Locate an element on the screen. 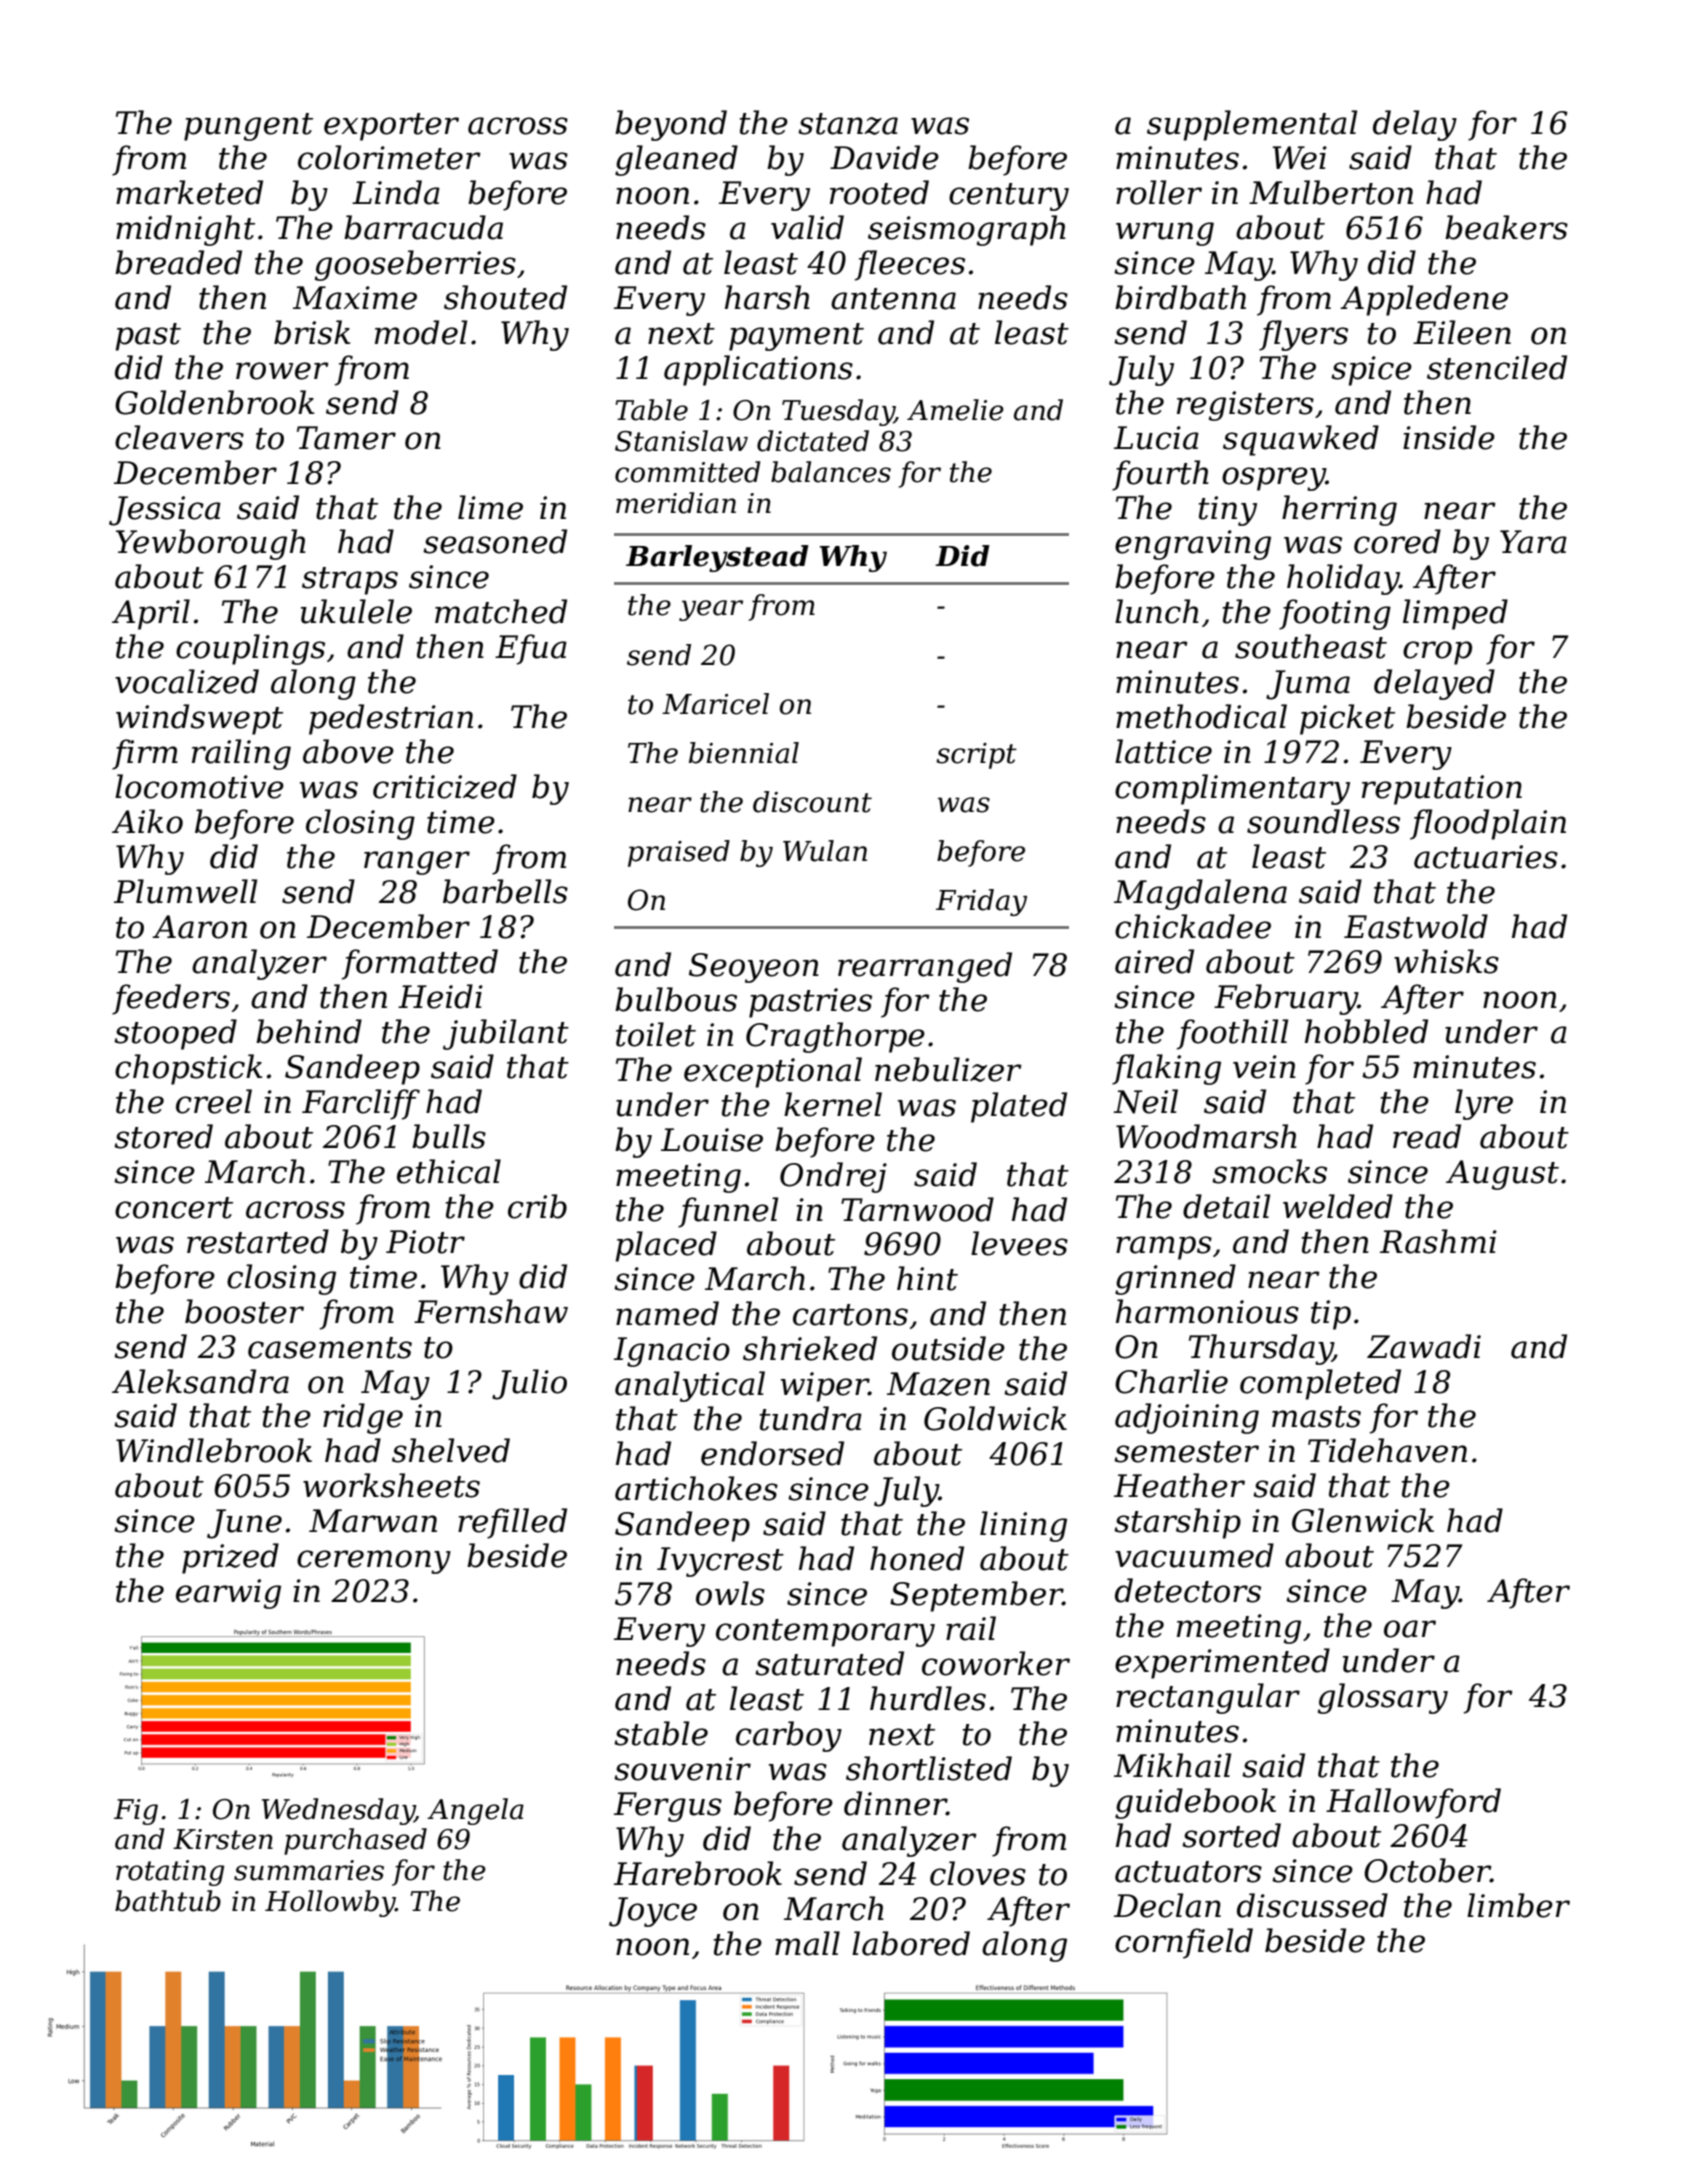  balances is located at coordinates (831, 472).
